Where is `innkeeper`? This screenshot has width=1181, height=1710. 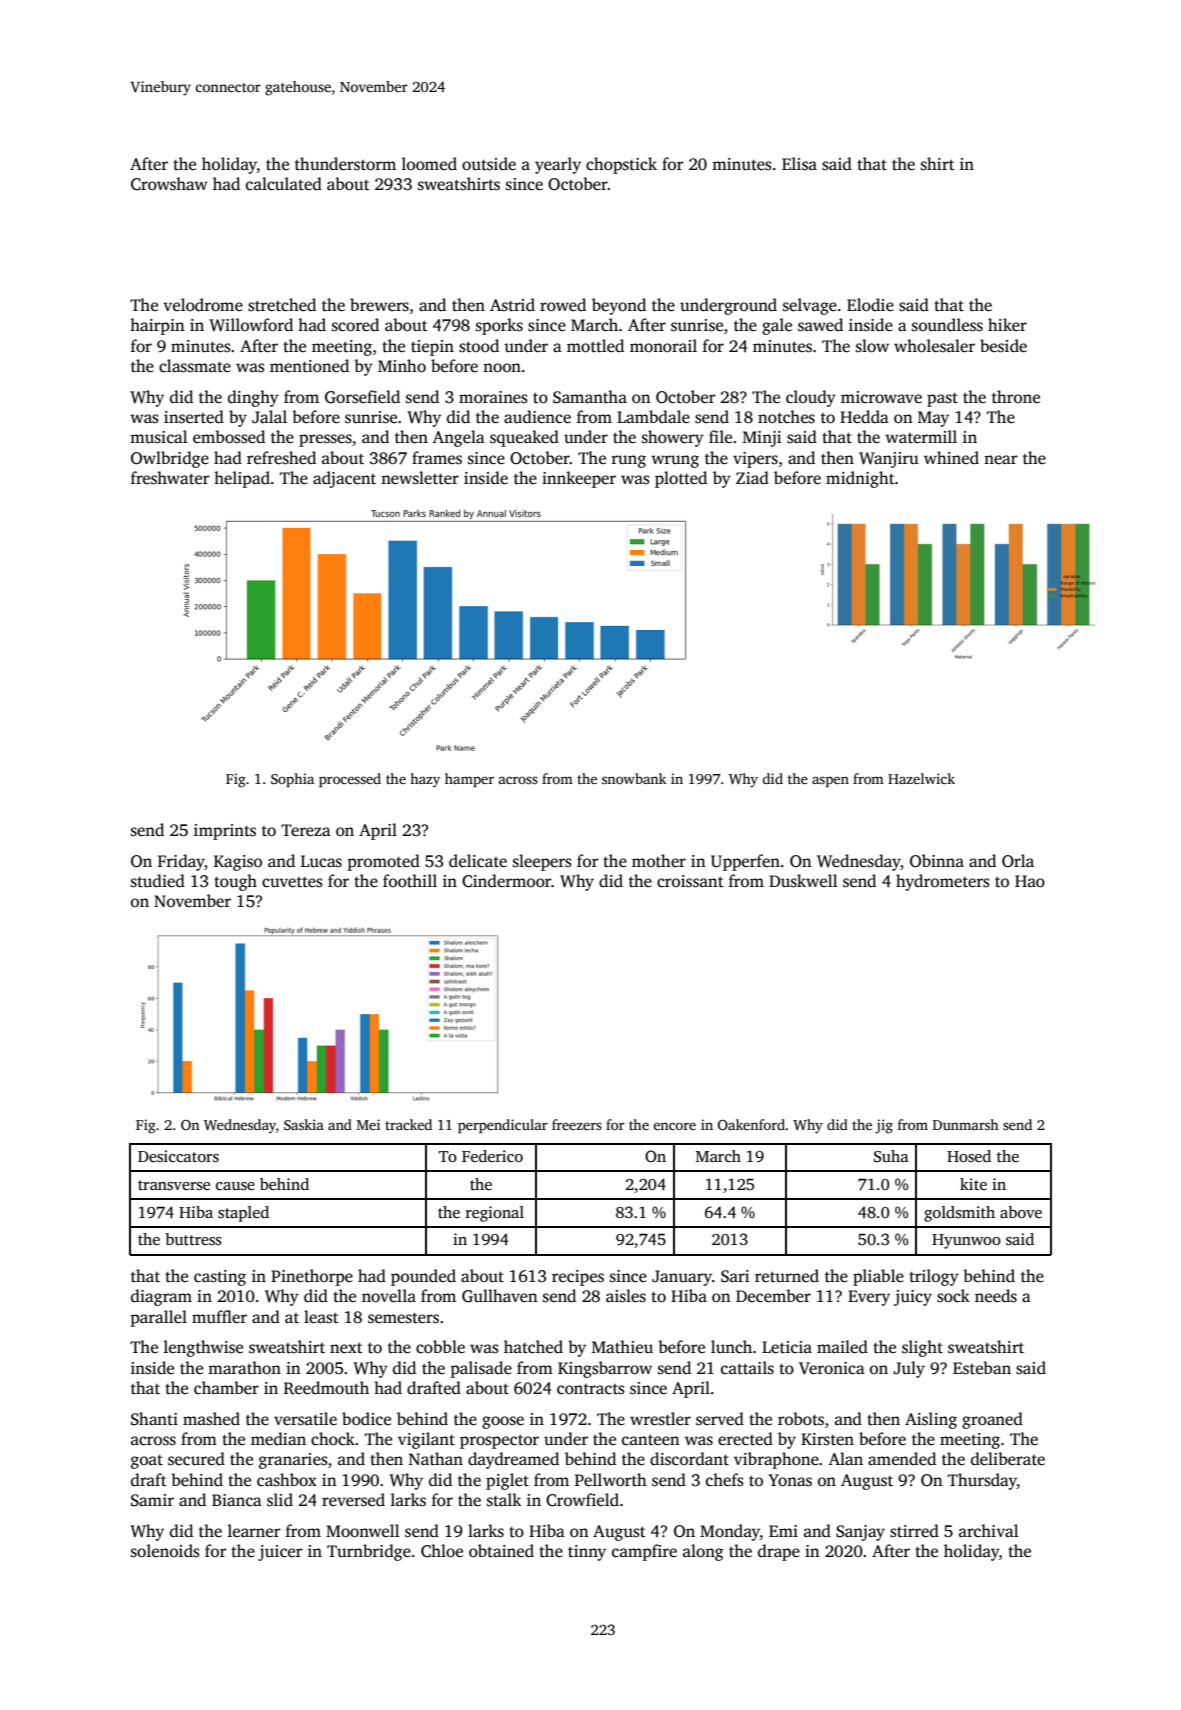
innkeeper is located at coordinates (579, 479).
